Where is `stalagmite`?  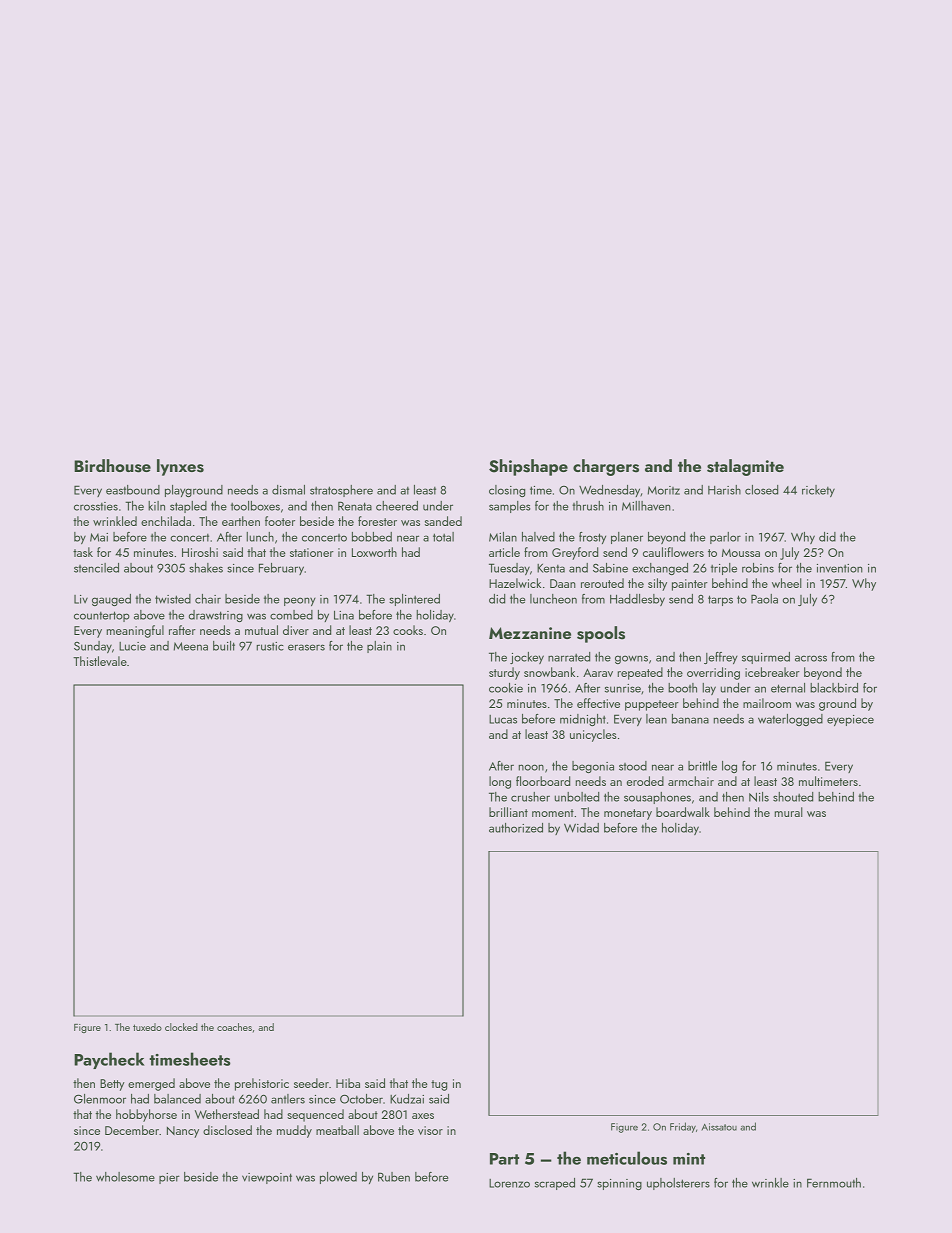
stalagmite is located at coordinates (745, 467).
